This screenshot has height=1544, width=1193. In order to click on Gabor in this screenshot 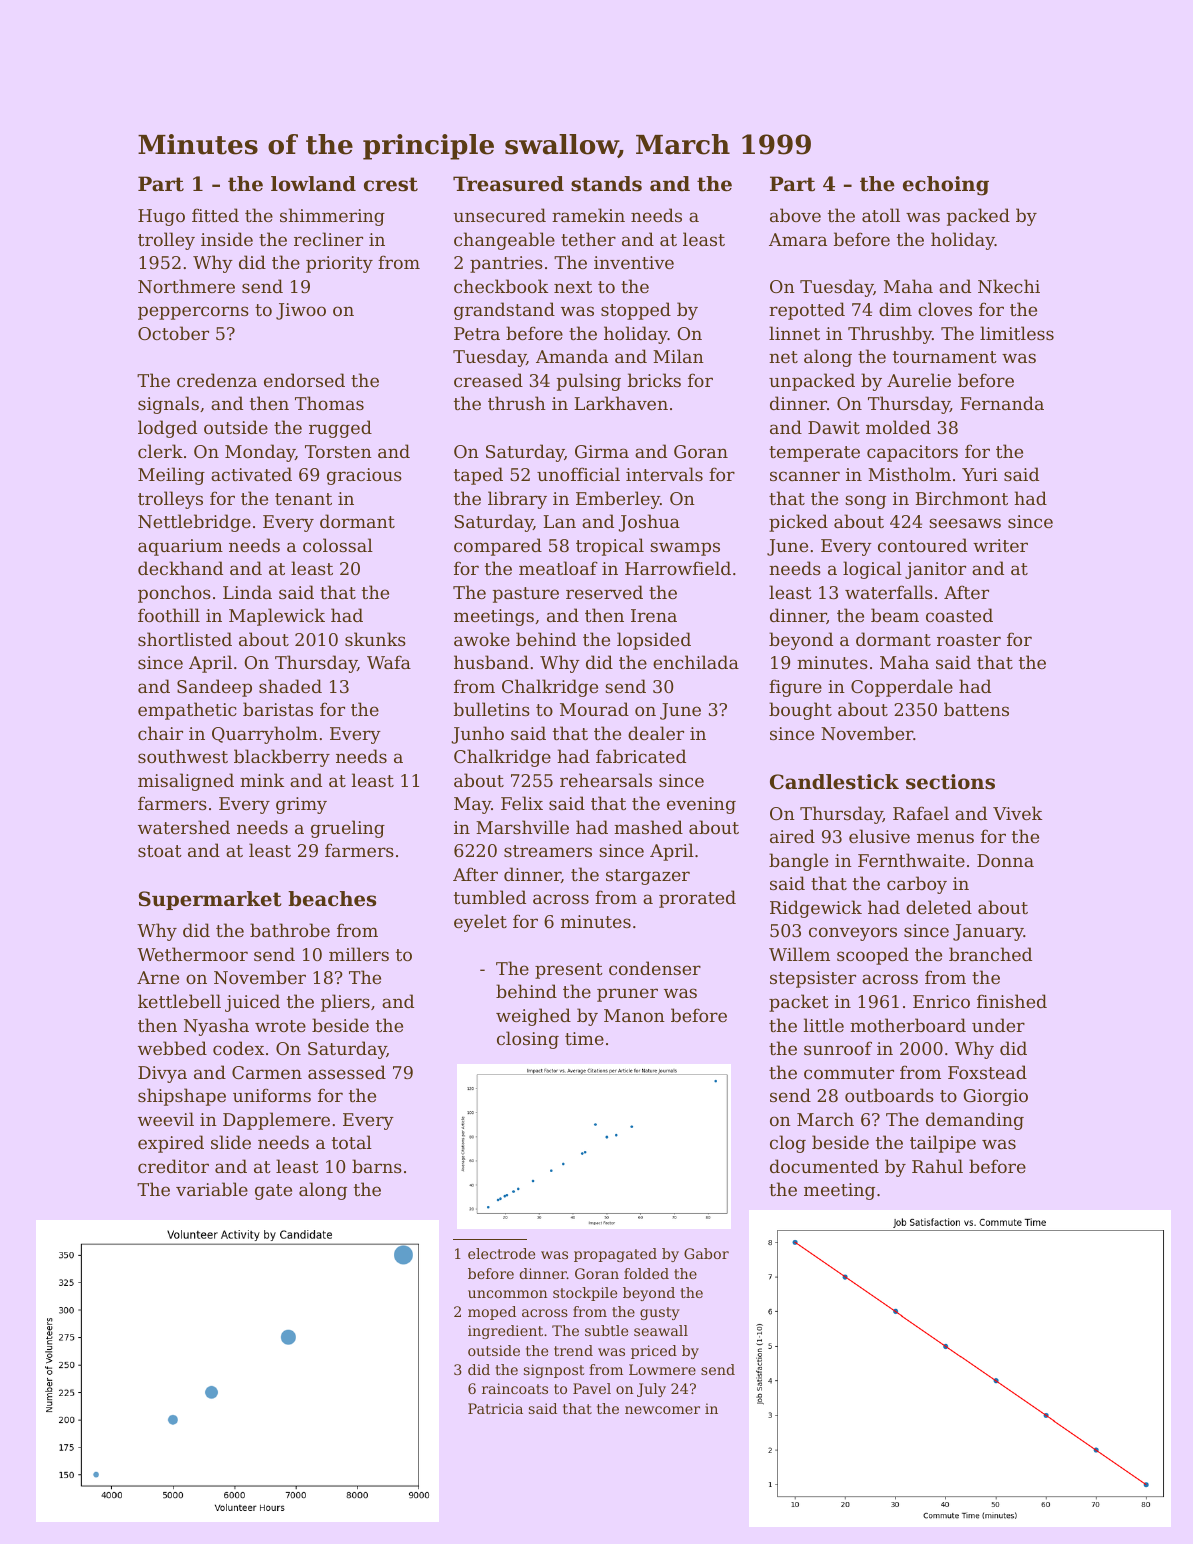, I will do `click(706, 1253)`.
